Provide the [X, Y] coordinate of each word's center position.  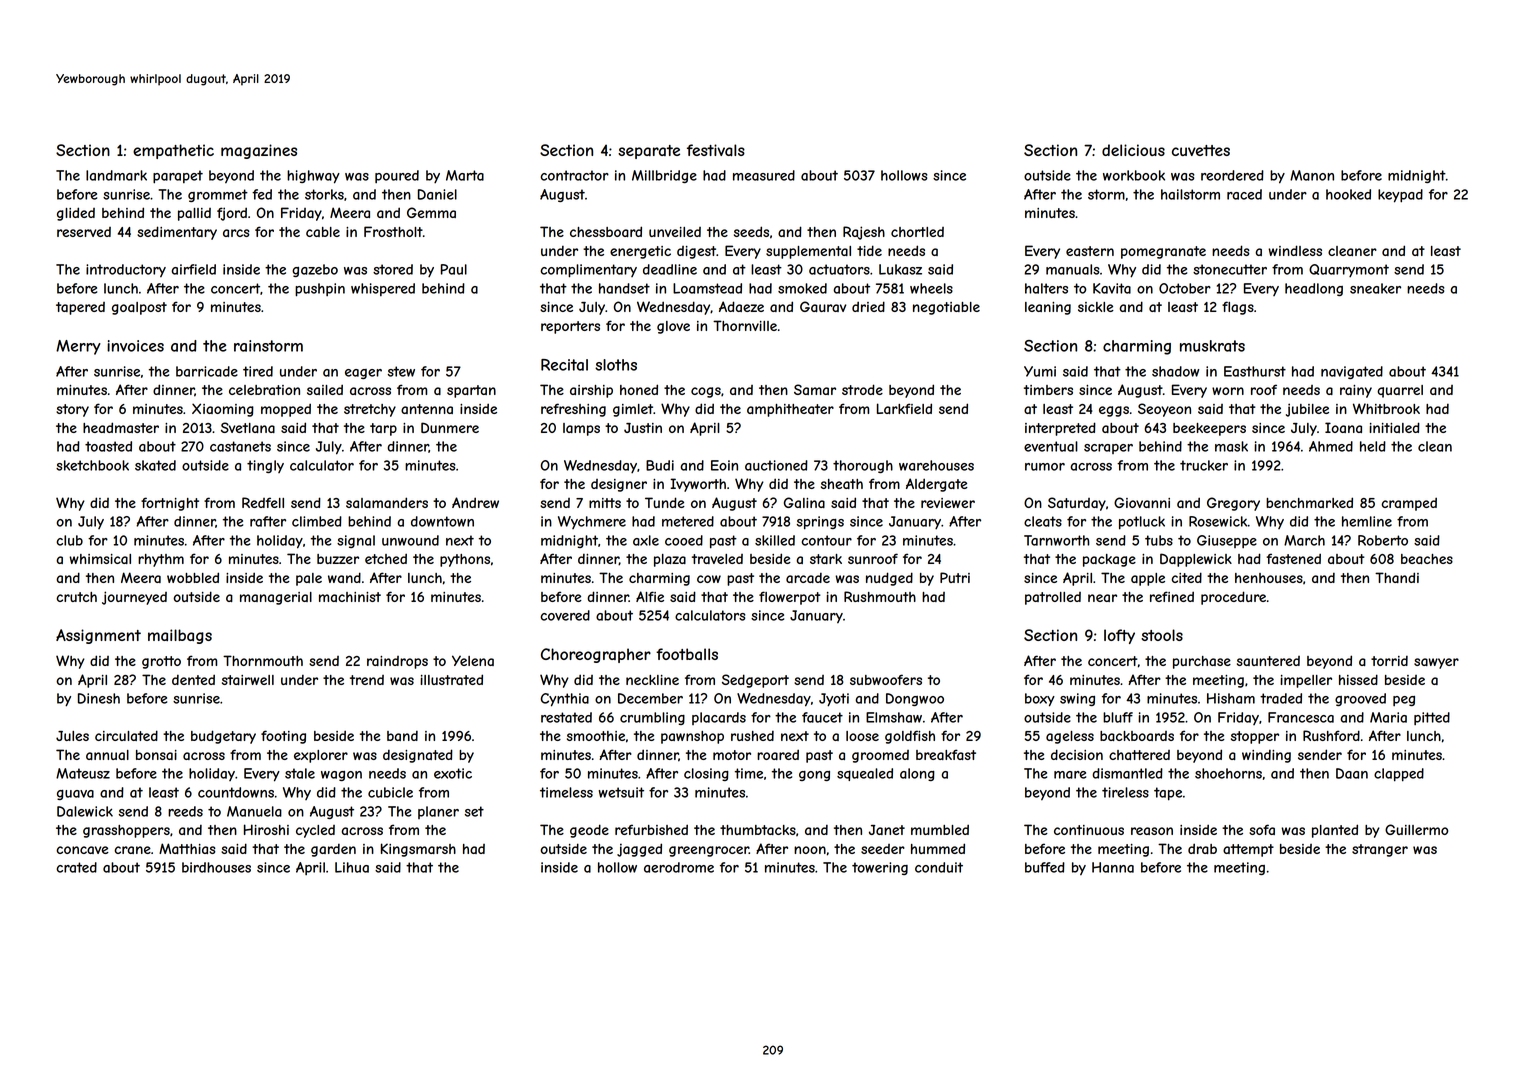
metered [688, 521]
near [1102, 598]
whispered [383, 289]
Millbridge [664, 176]
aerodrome [679, 867]
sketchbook [92, 465]
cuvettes [1201, 150]
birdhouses [216, 867]
